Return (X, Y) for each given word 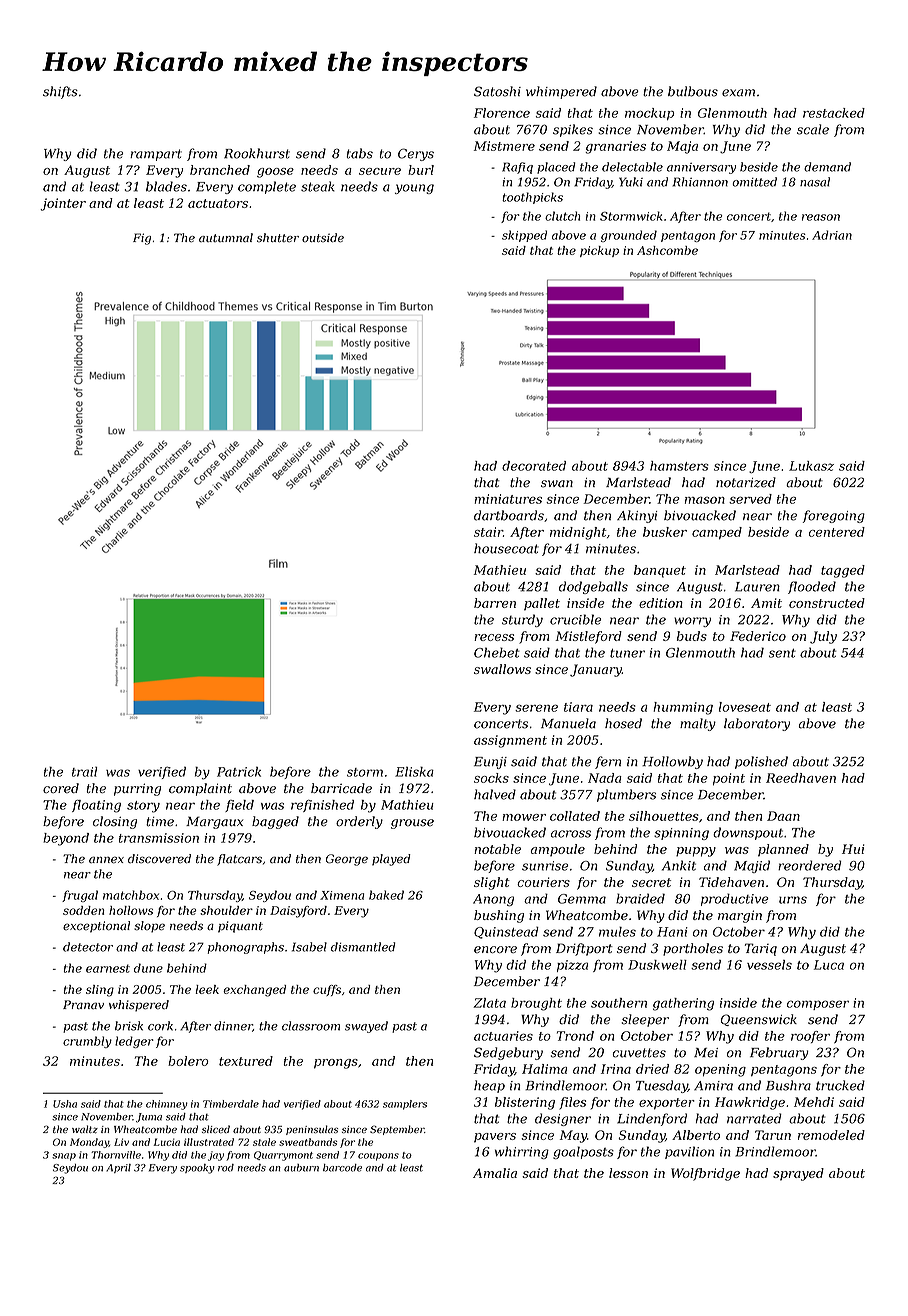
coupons (378, 1157)
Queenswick (759, 1020)
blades (166, 186)
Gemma (582, 899)
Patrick (239, 771)
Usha (65, 1104)
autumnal (226, 237)
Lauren (757, 587)
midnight (578, 533)
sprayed (798, 1174)
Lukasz (811, 466)
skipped (524, 236)
